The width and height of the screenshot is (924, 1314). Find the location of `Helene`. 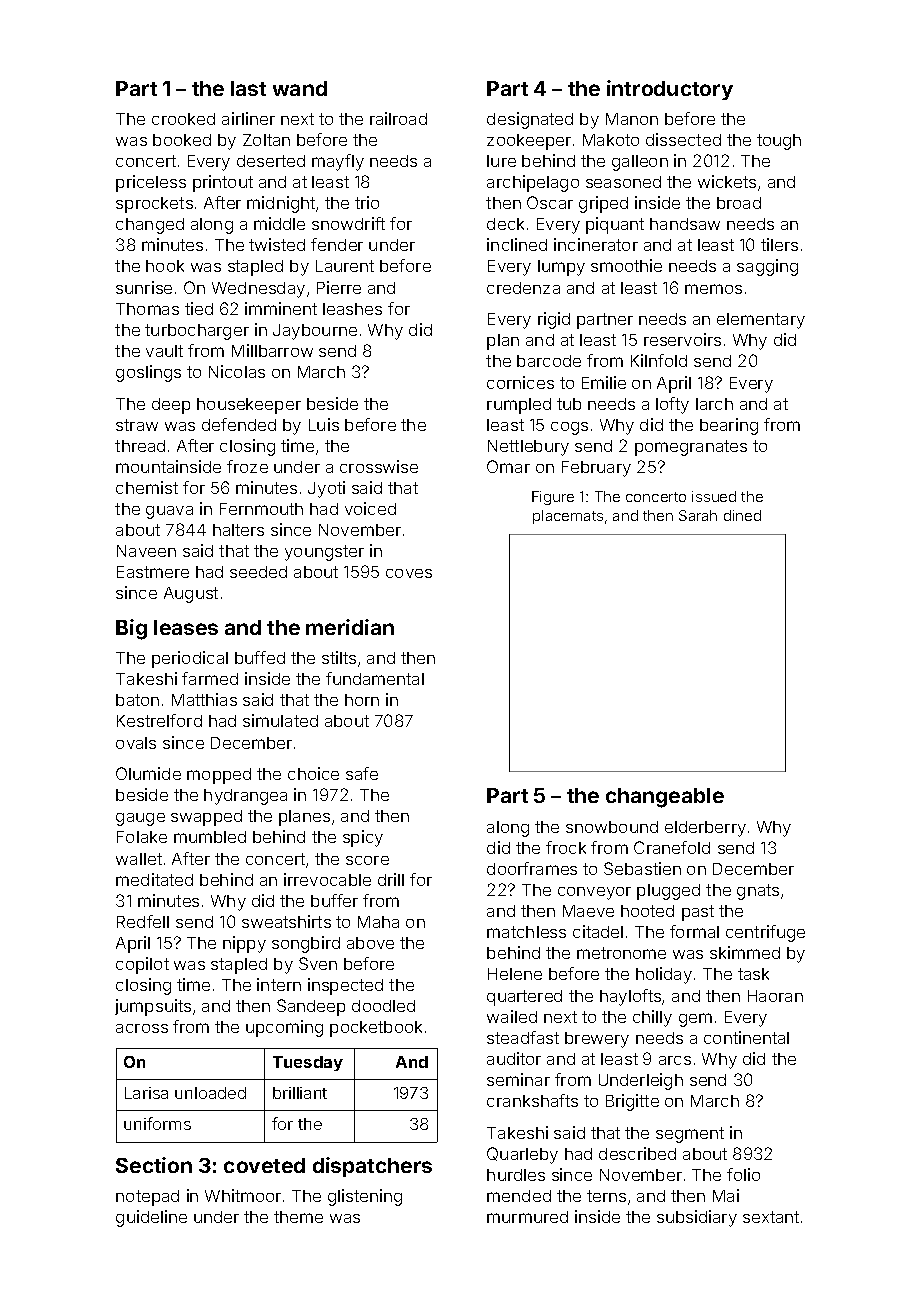

Helene is located at coordinates (515, 974).
